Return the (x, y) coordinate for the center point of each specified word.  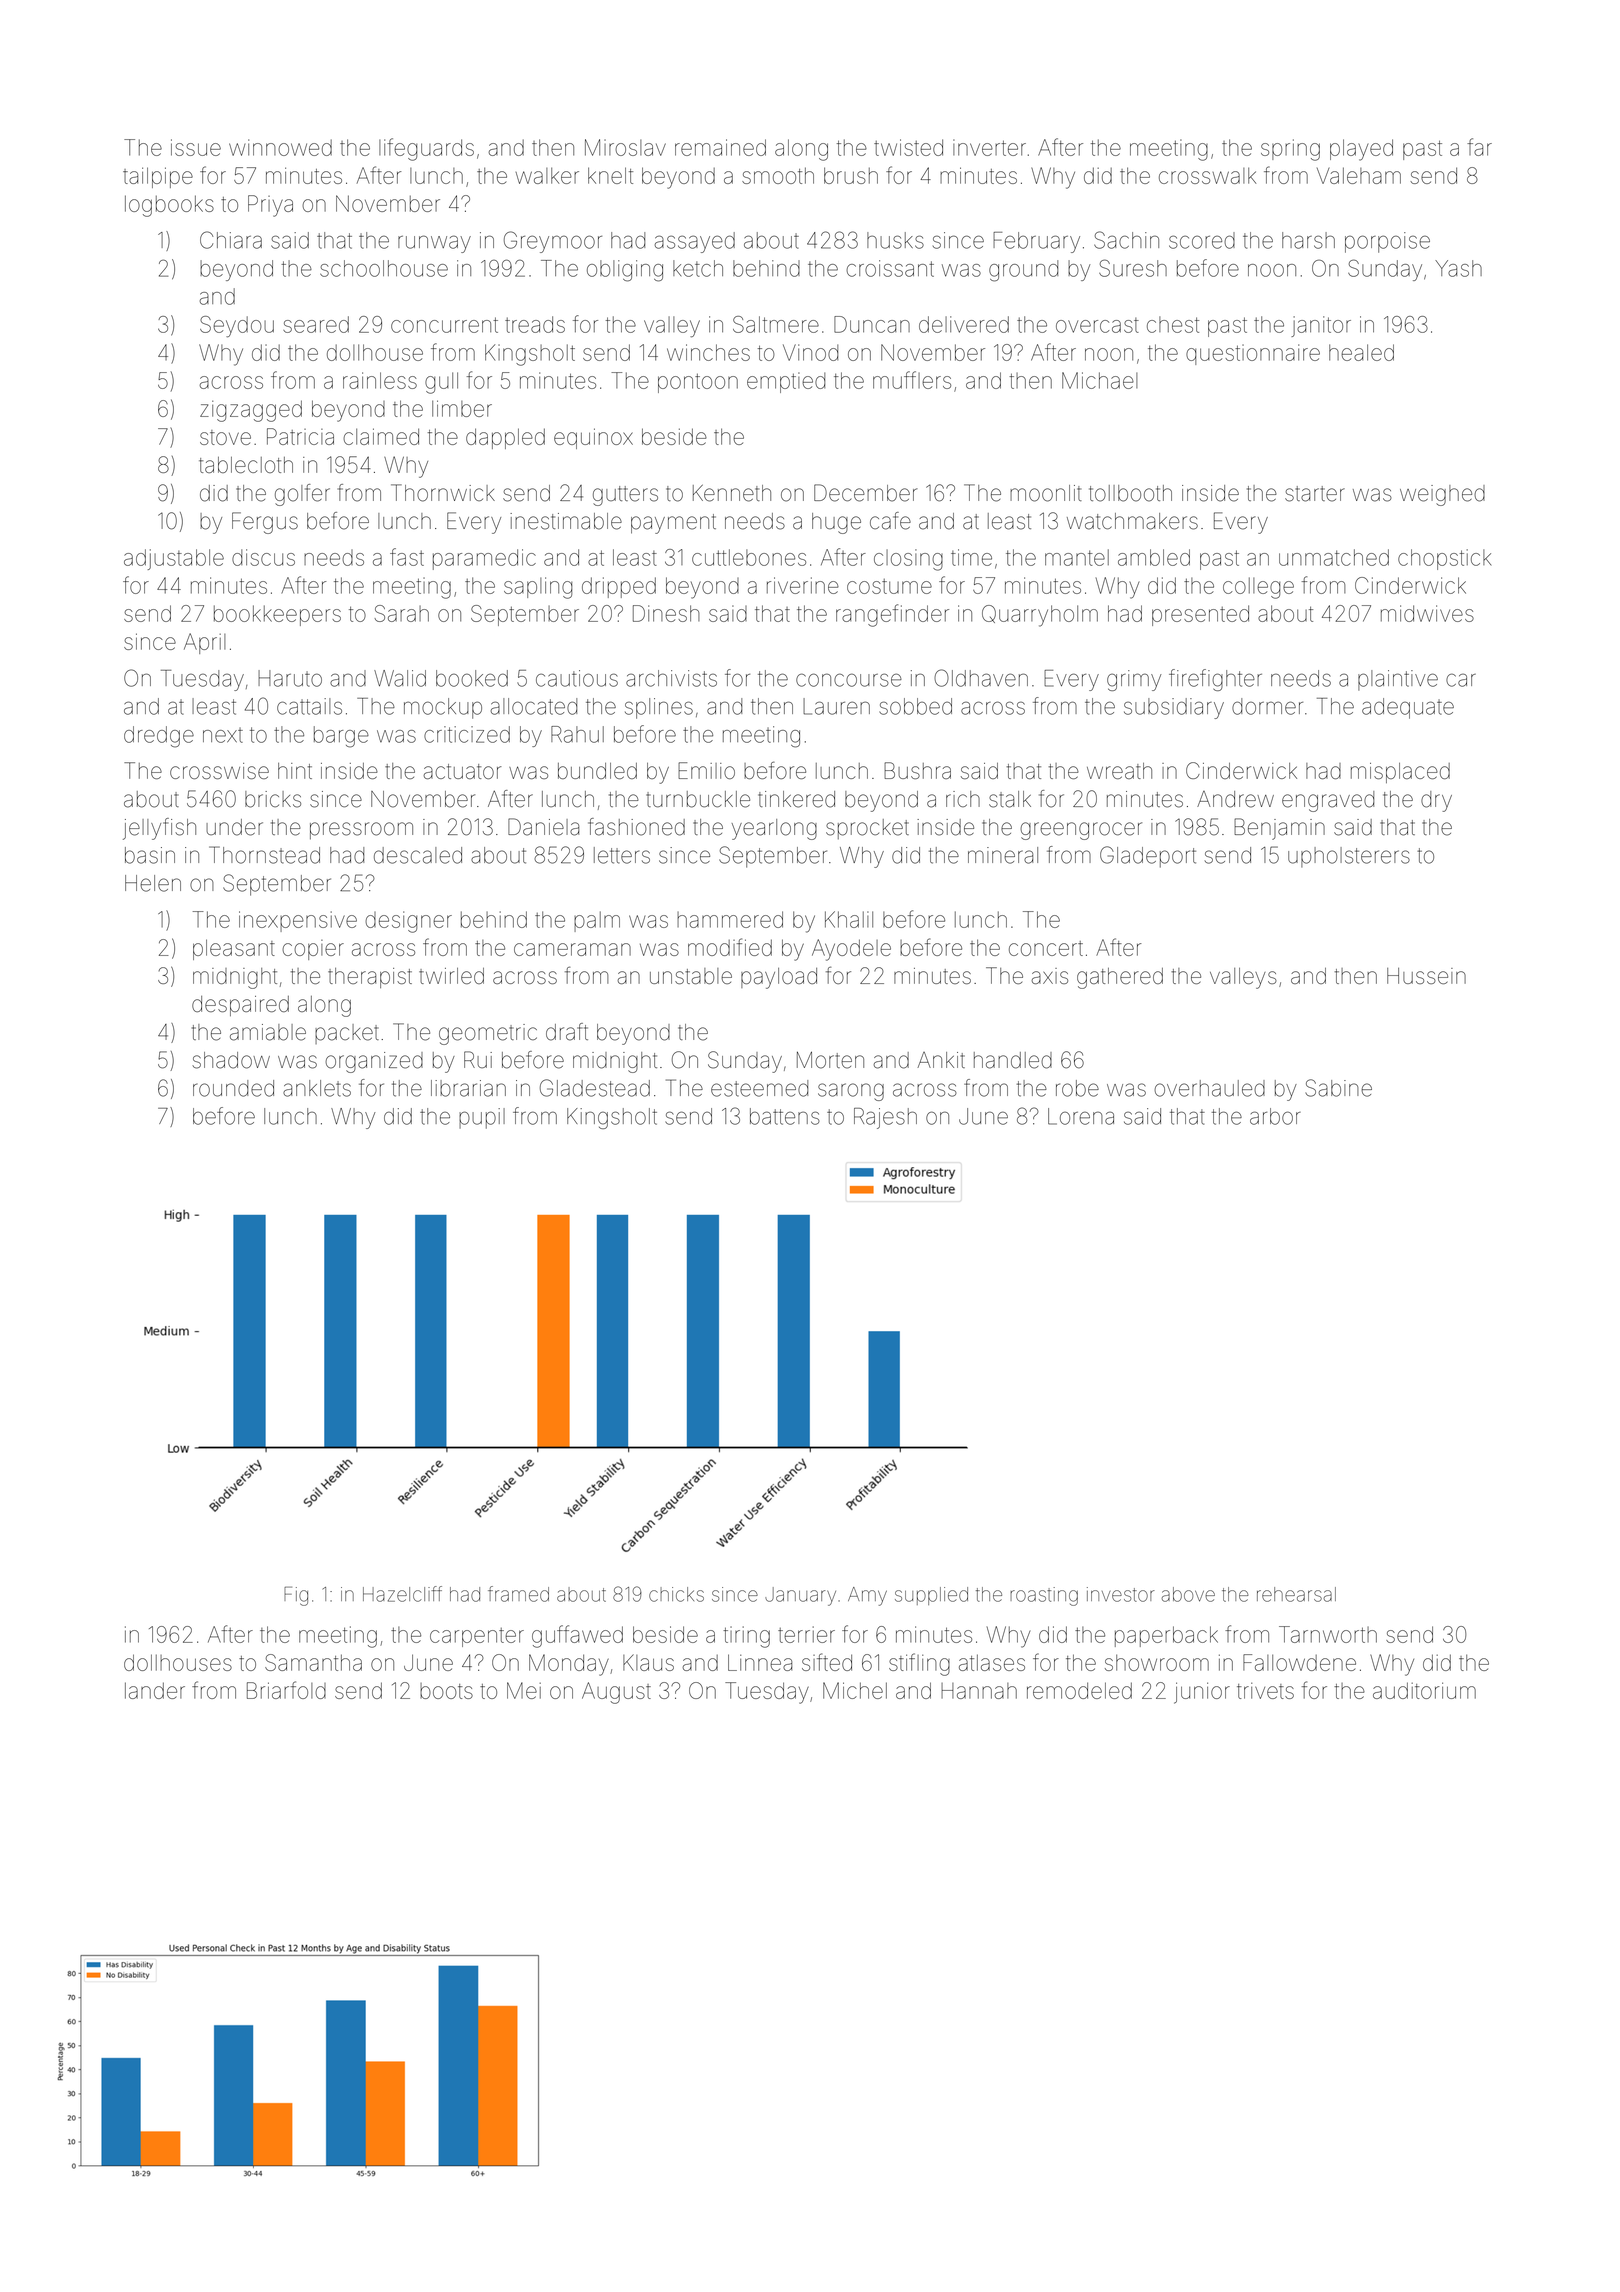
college (1258, 588)
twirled (451, 976)
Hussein (1426, 976)
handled (1013, 1060)
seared (316, 324)
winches (708, 352)
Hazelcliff (402, 1594)
